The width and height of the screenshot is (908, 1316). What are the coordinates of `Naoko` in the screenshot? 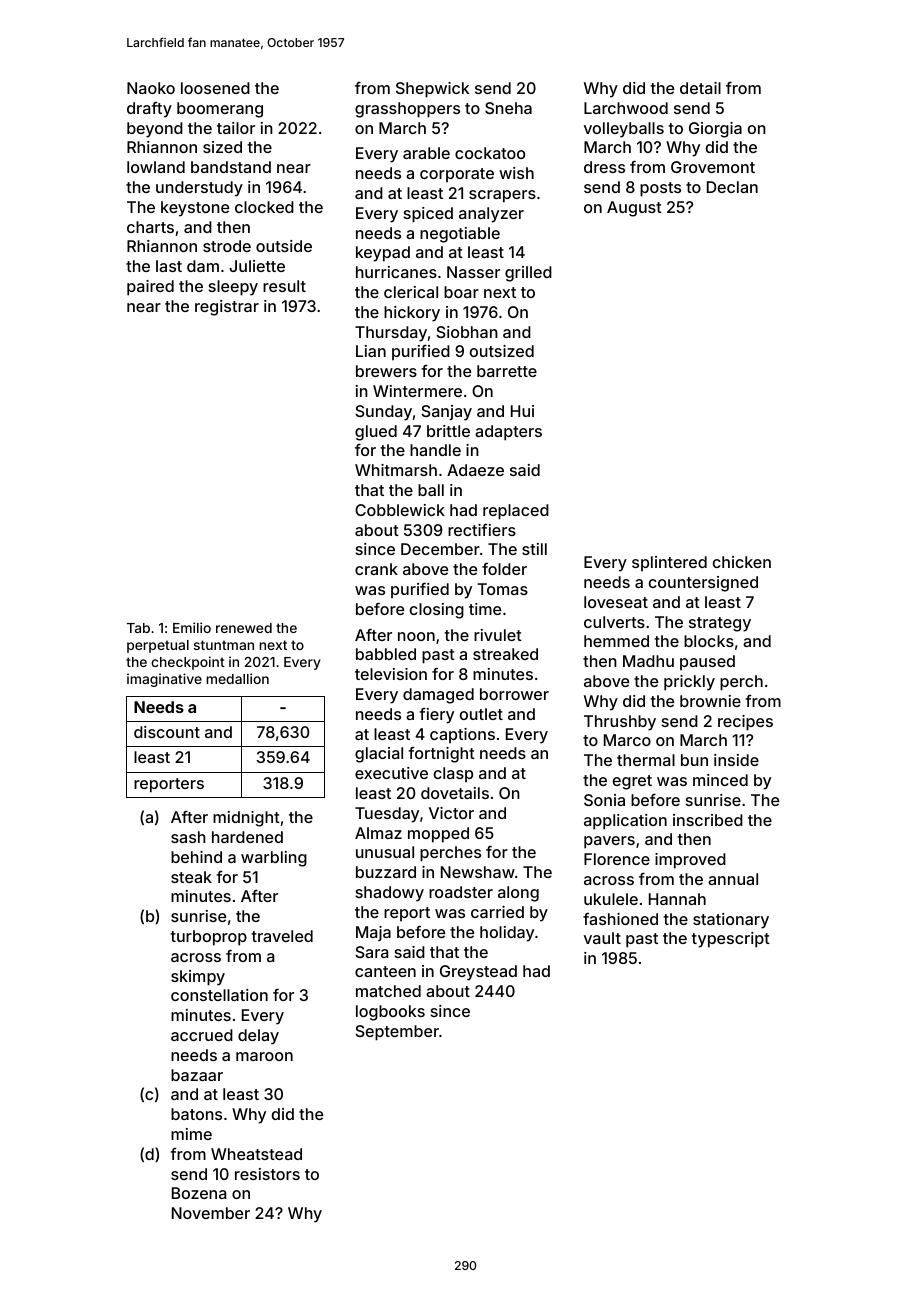 It's located at (151, 88).
